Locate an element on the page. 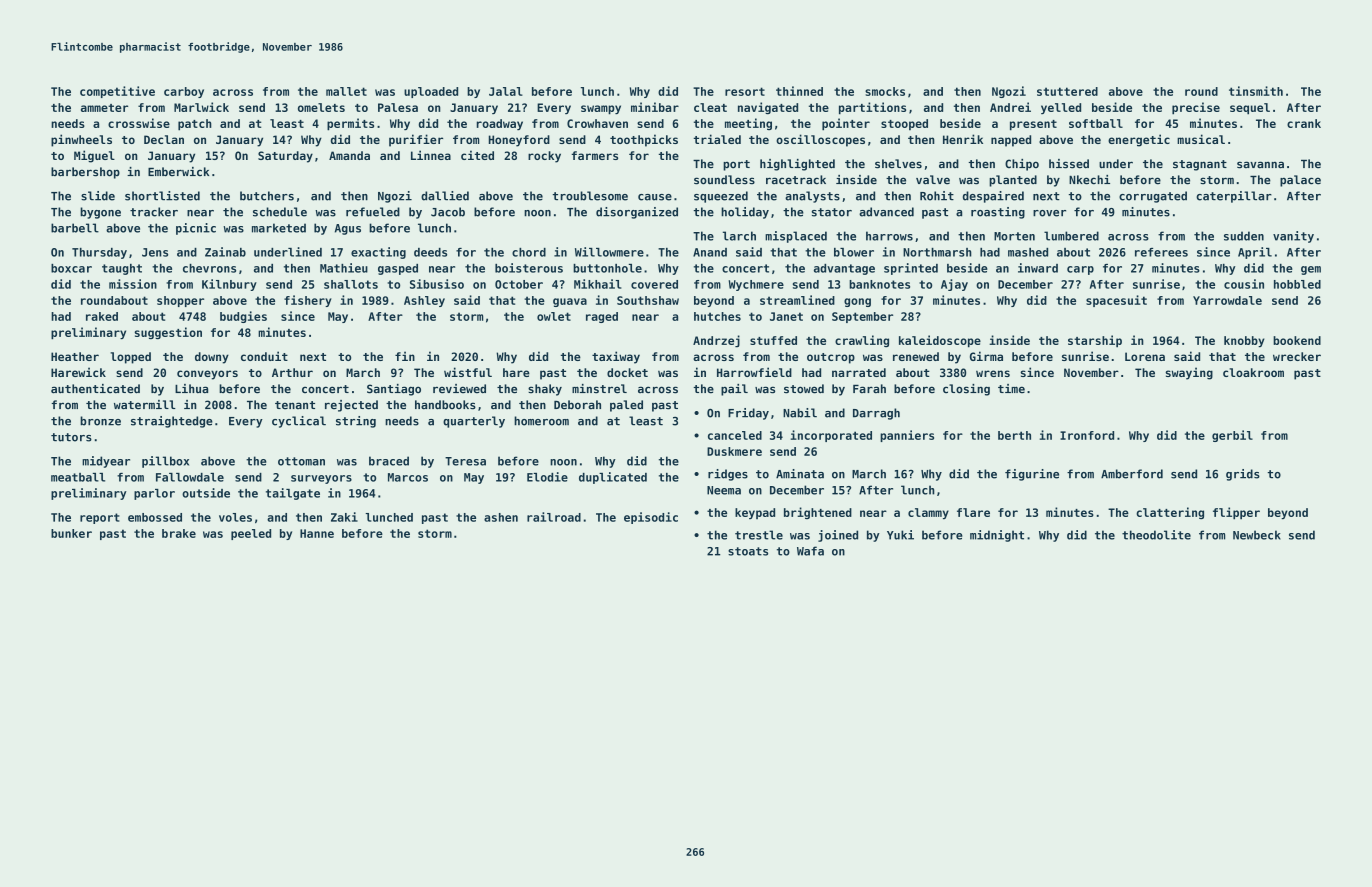  peeled is located at coordinates (251, 534).
